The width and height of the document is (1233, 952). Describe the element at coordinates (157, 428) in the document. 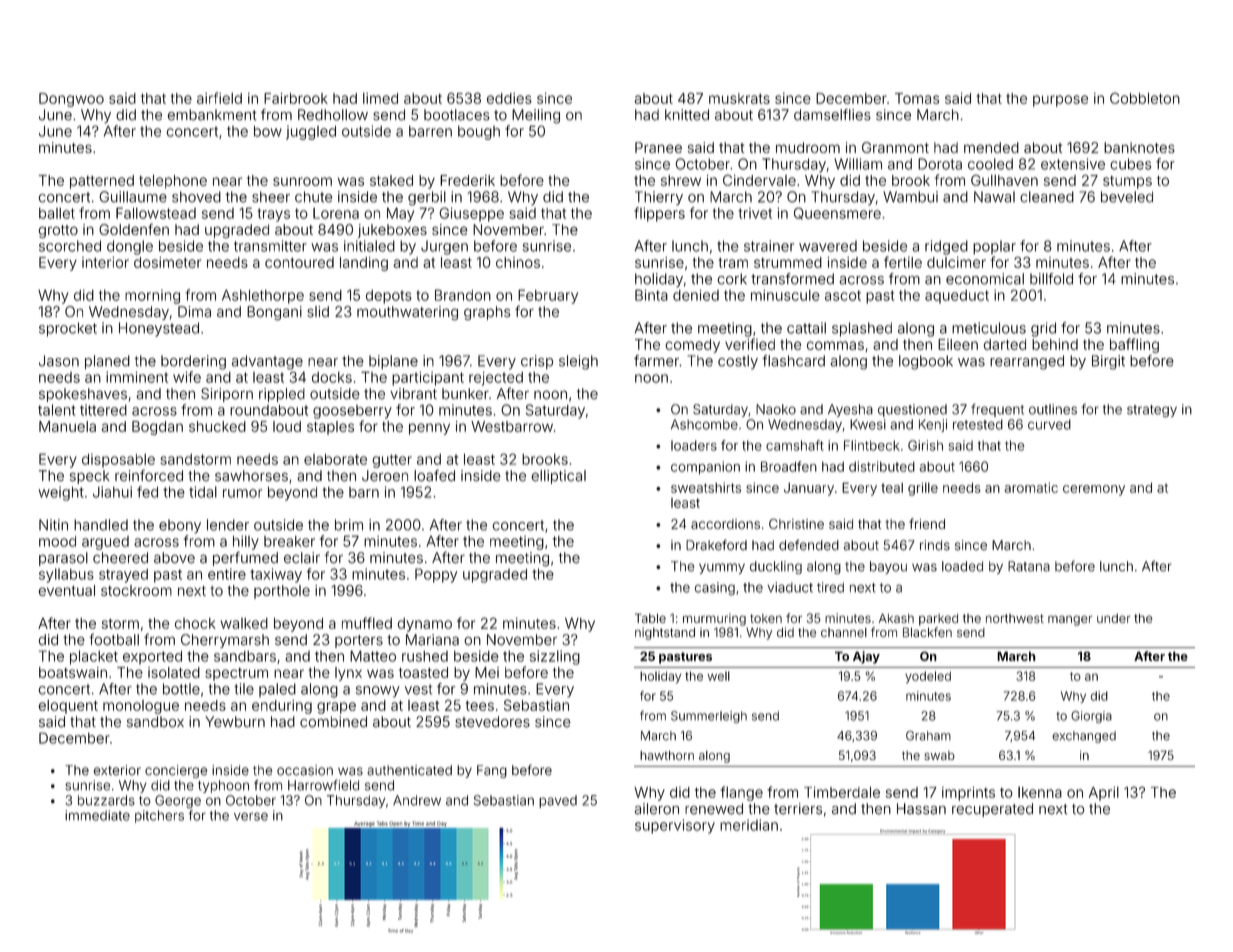

I see `Bogdan` at that location.
